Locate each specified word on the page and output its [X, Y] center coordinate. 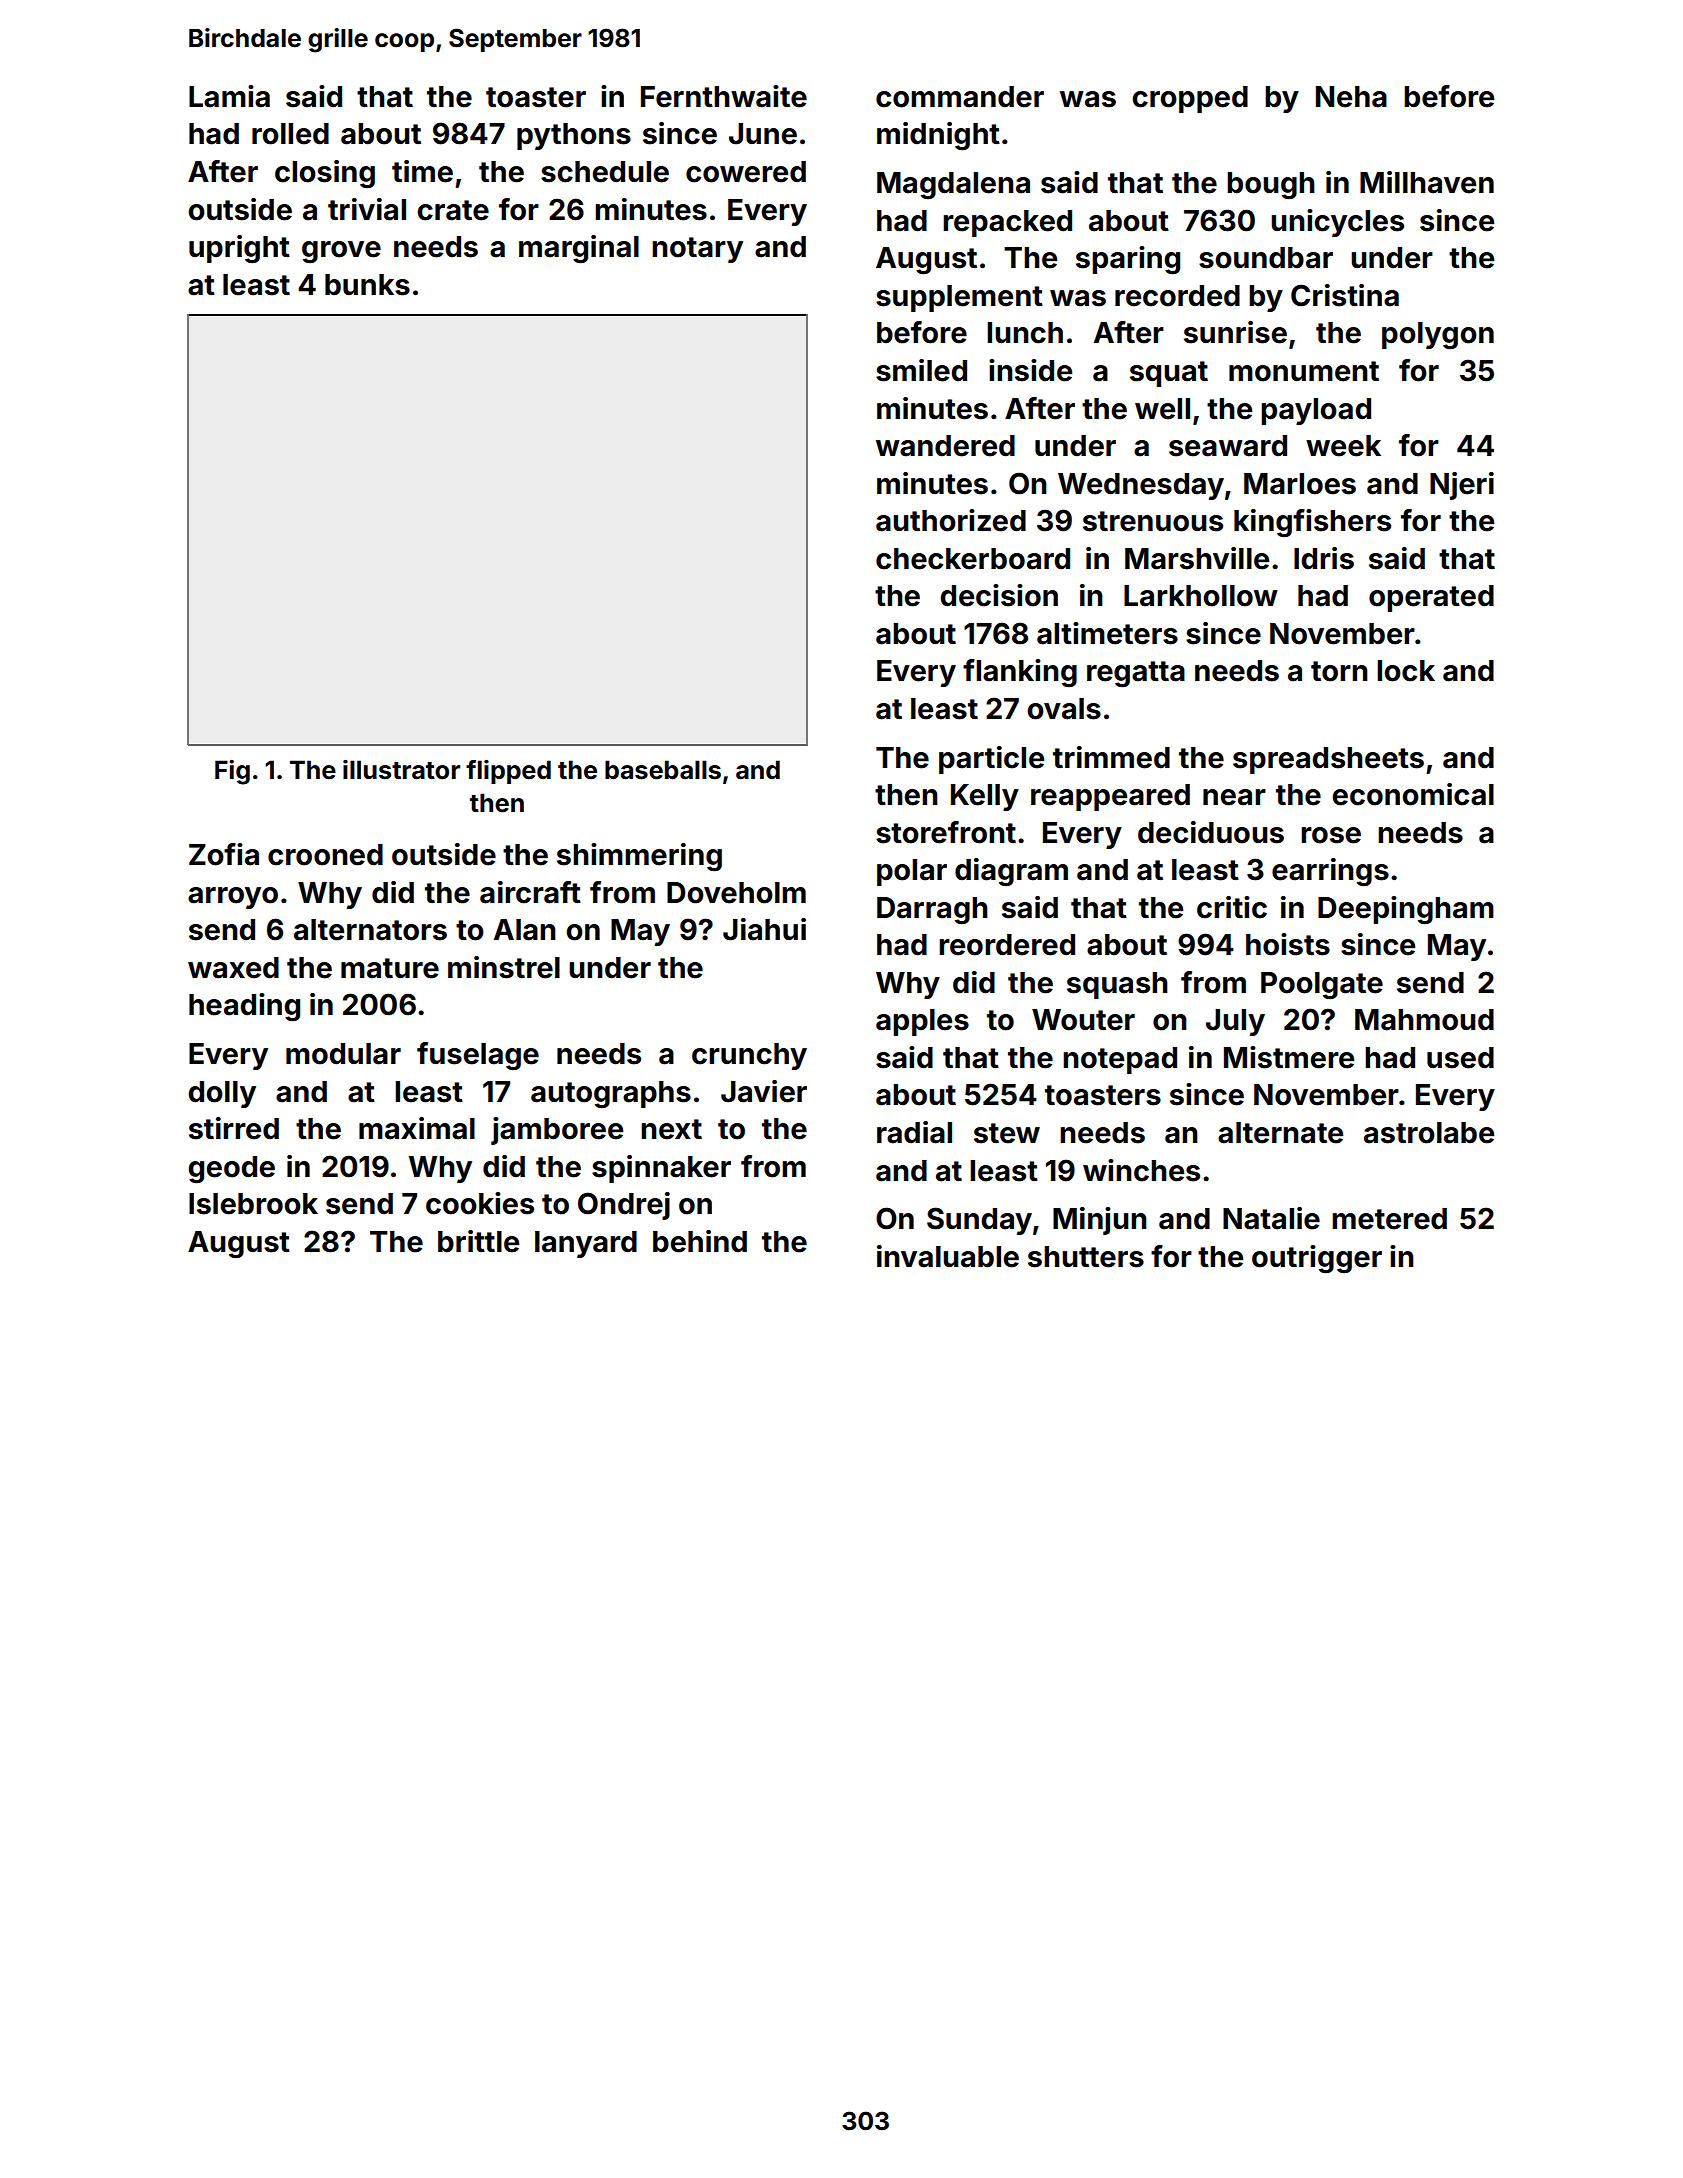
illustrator [401, 770]
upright [239, 249]
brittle [478, 1241]
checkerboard [973, 559]
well [1162, 409]
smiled [921, 370]
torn [1339, 671]
